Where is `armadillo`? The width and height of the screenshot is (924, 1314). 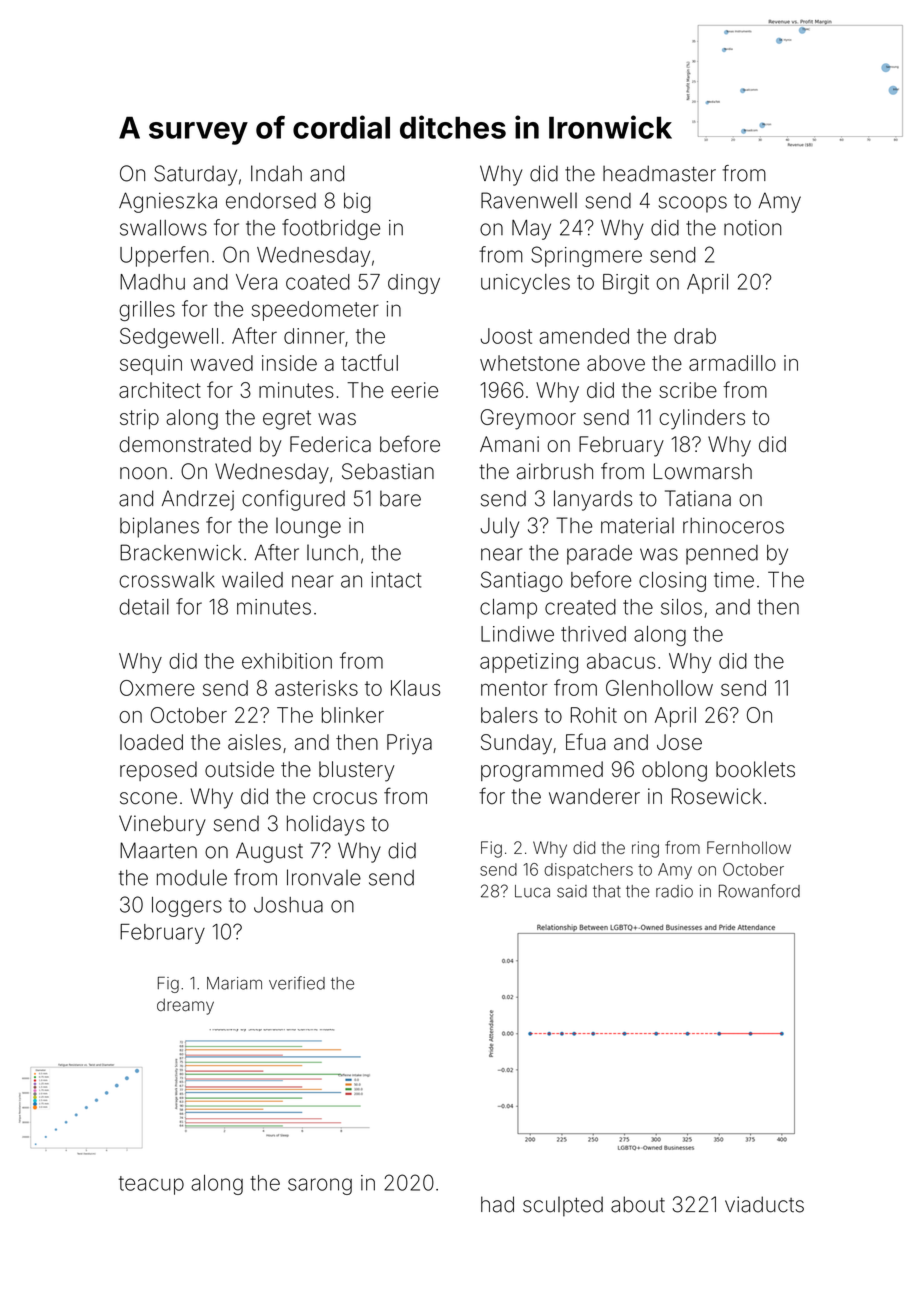 armadillo is located at coordinates (732, 363).
